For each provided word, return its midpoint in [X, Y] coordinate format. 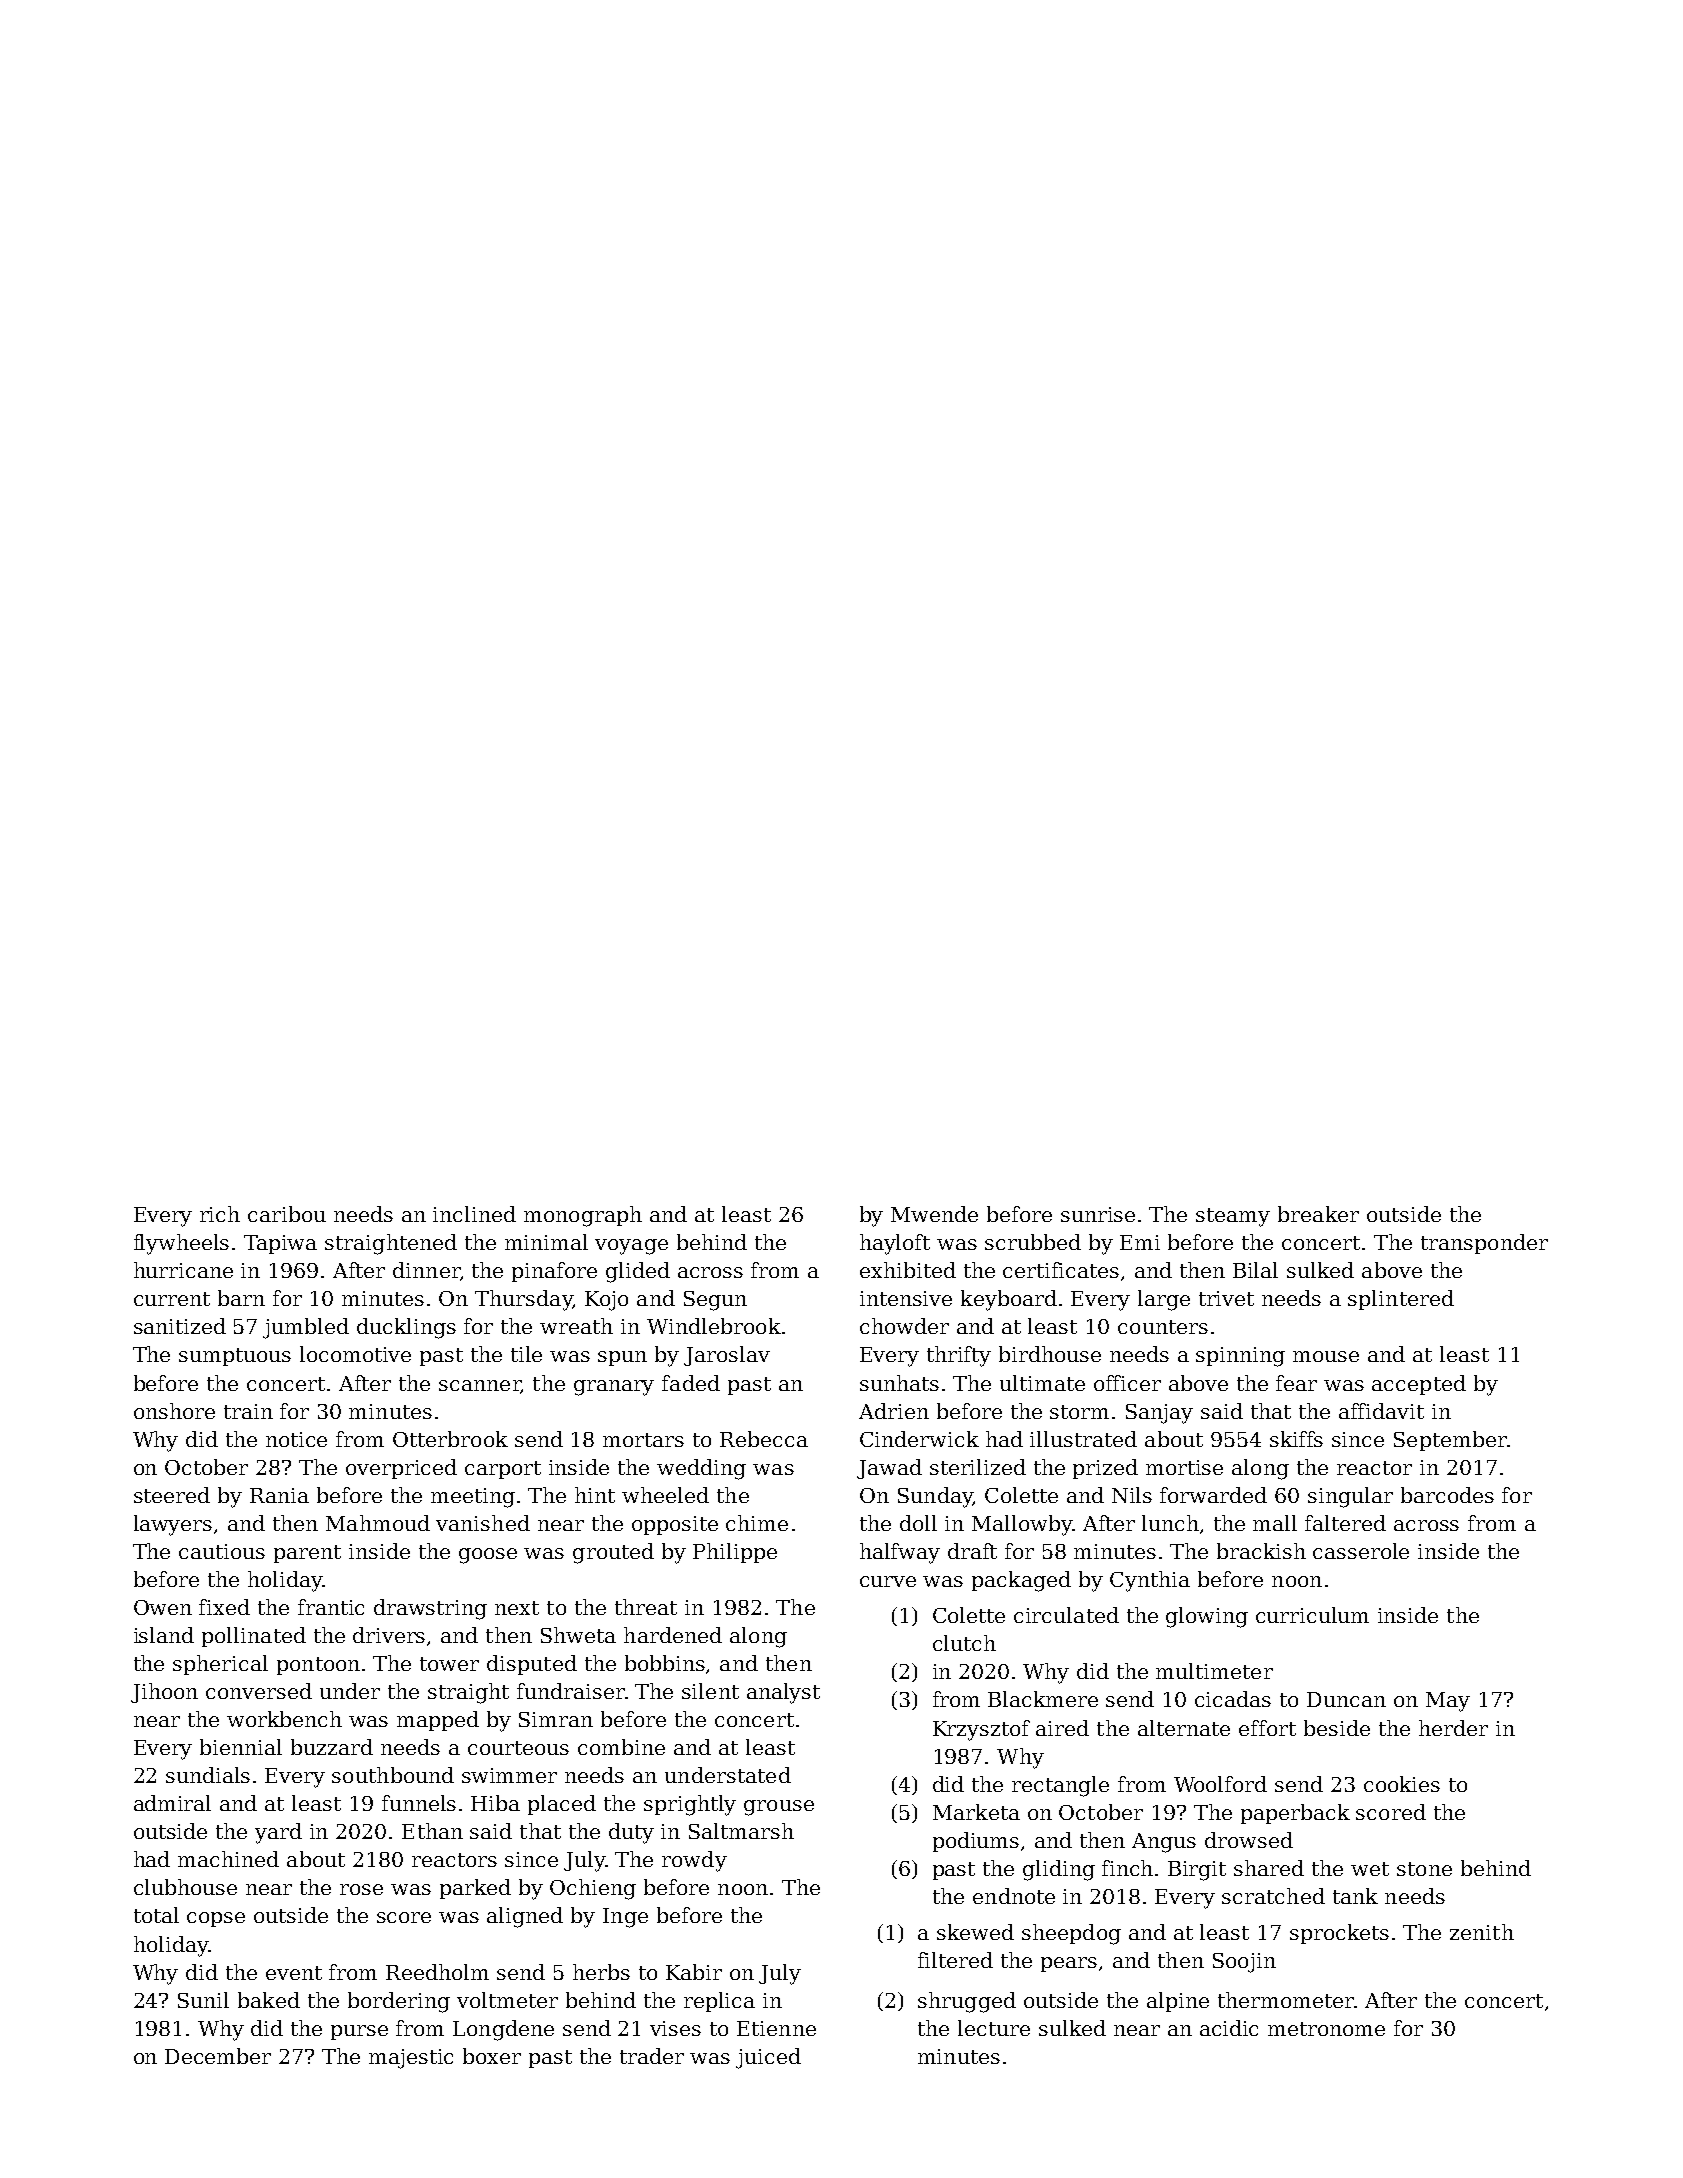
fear [1296, 1383]
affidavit [1381, 1411]
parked [475, 1889]
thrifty [959, 1356]
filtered [955, 1960]
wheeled [665, 1495]
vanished [483, 1523]
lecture [994, 2028]
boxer [492, 2056]
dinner [426, 1270]
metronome [1326, 2029]
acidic [1229, 2028]
